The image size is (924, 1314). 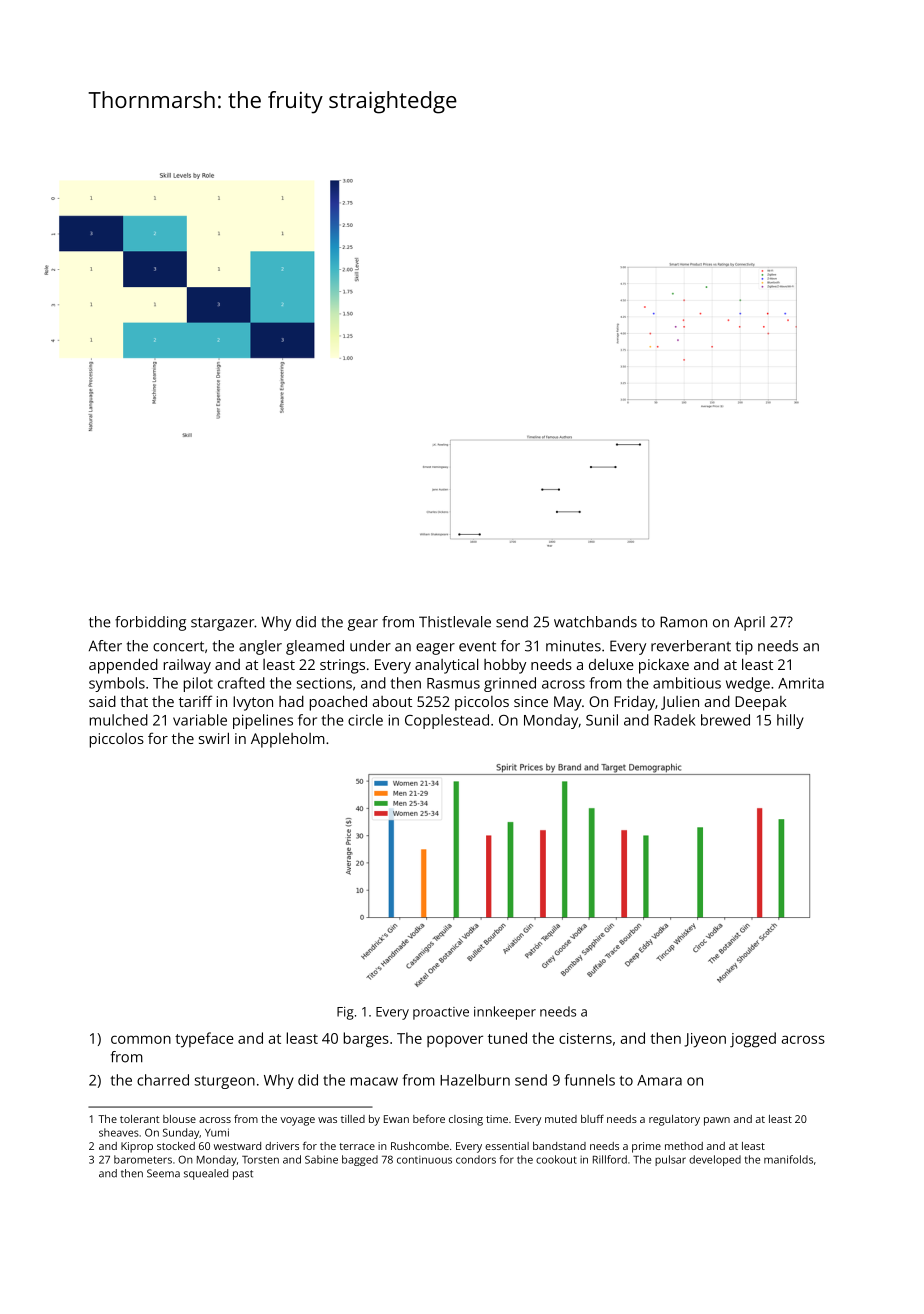 What do you see at coordinates (214, 738) in the screenshot?
I see `swirl` at bounding box center [214, 738].
